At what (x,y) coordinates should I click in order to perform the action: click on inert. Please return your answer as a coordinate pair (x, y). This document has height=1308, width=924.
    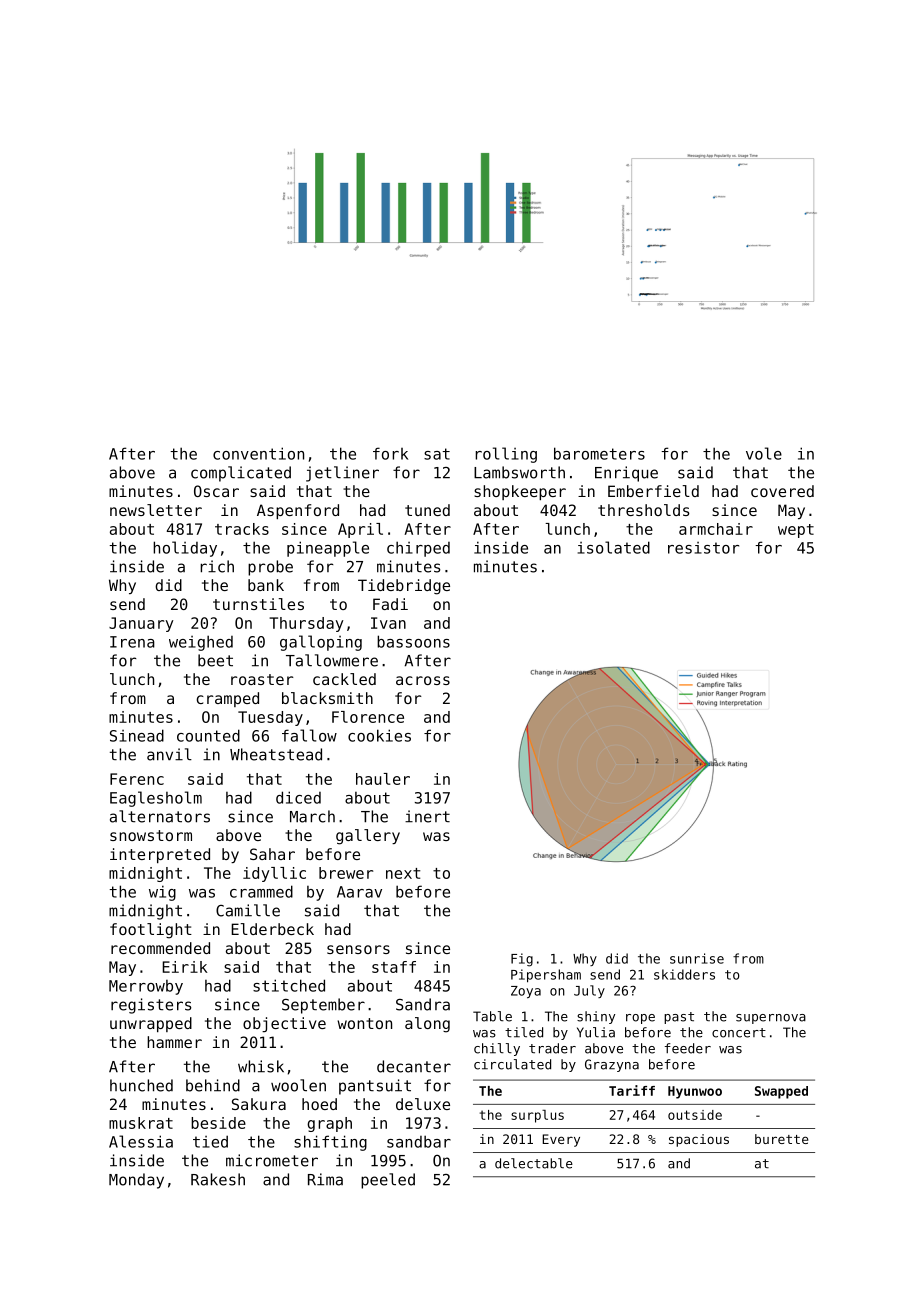
    Looking at the image, I should click on (427, 816).
